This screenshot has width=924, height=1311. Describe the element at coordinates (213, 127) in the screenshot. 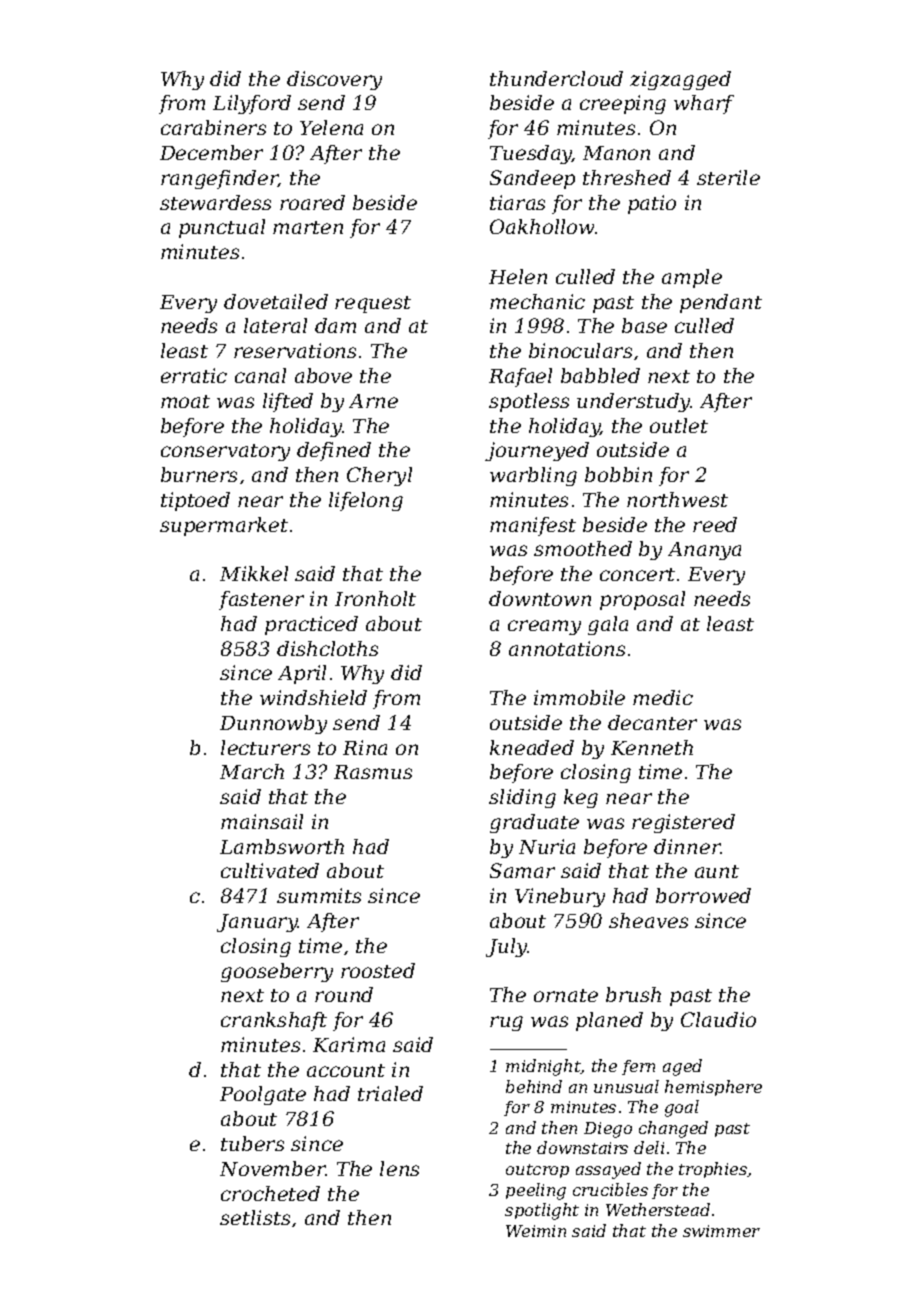

I see `carabiners` at that location.
